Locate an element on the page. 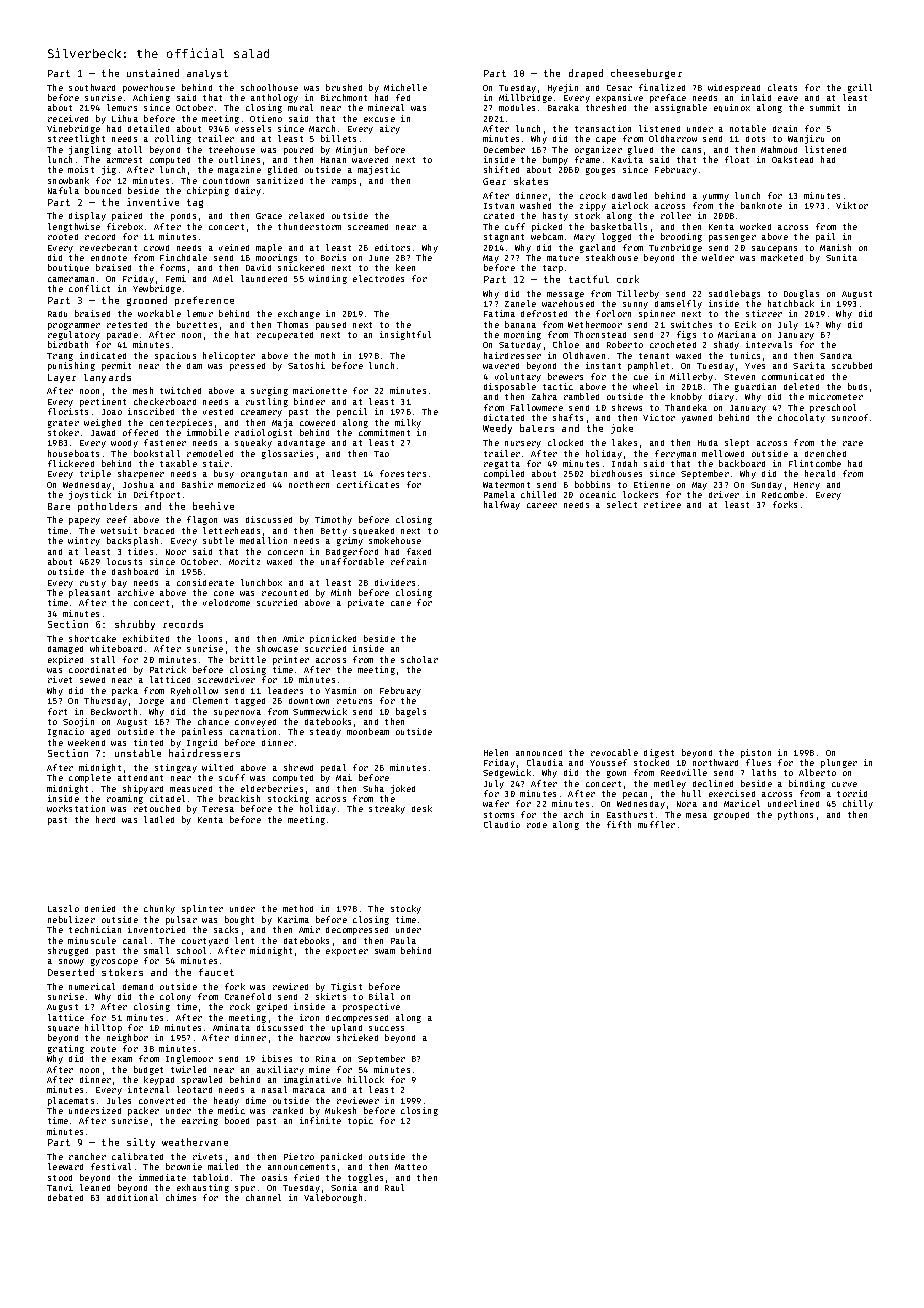  Teresa is located at coordinates (218, 809).
